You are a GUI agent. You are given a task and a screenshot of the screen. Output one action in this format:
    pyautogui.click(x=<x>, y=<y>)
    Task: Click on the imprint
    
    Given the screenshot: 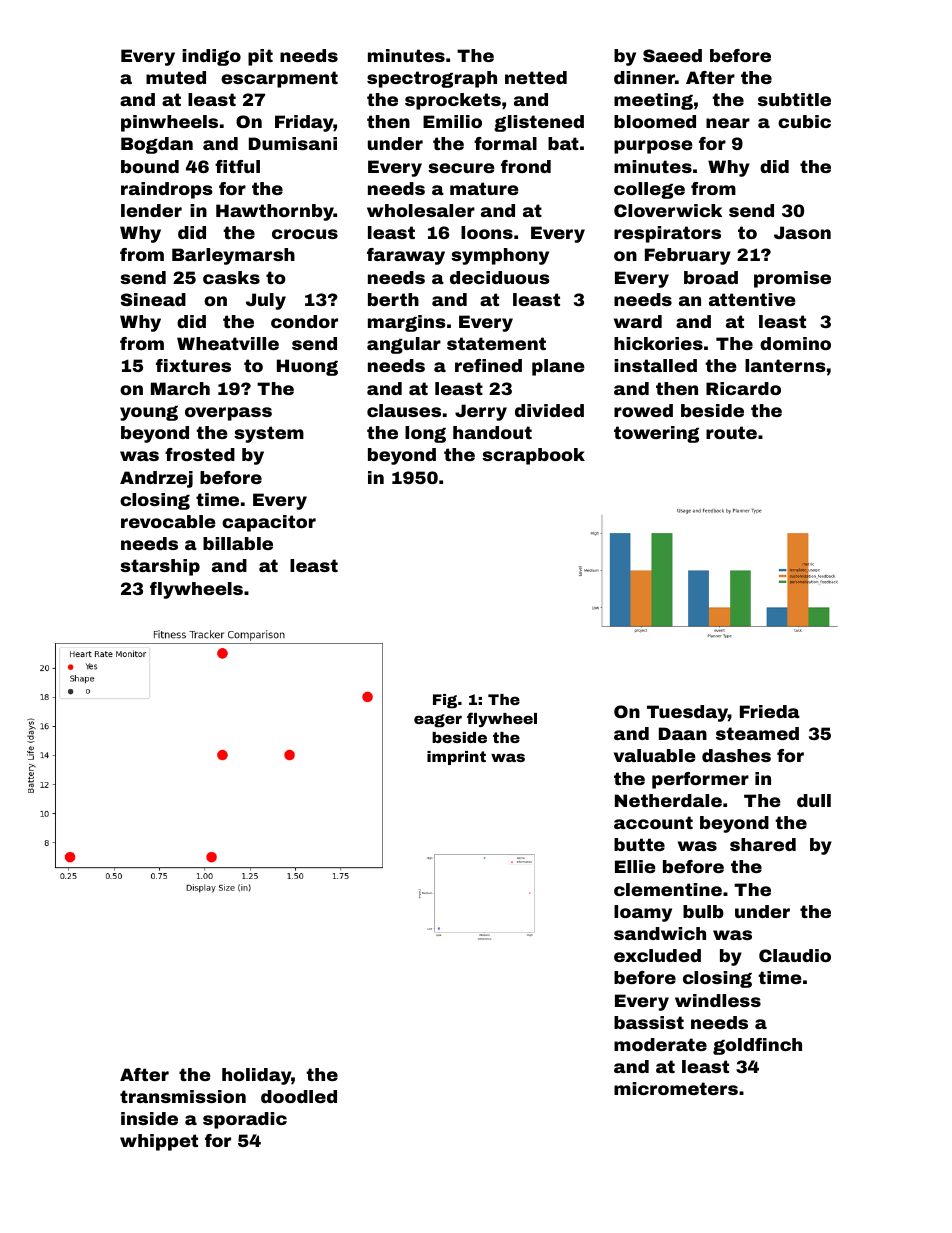 What is the action you would take?
    pyautogui.click(x=456, y=758)
